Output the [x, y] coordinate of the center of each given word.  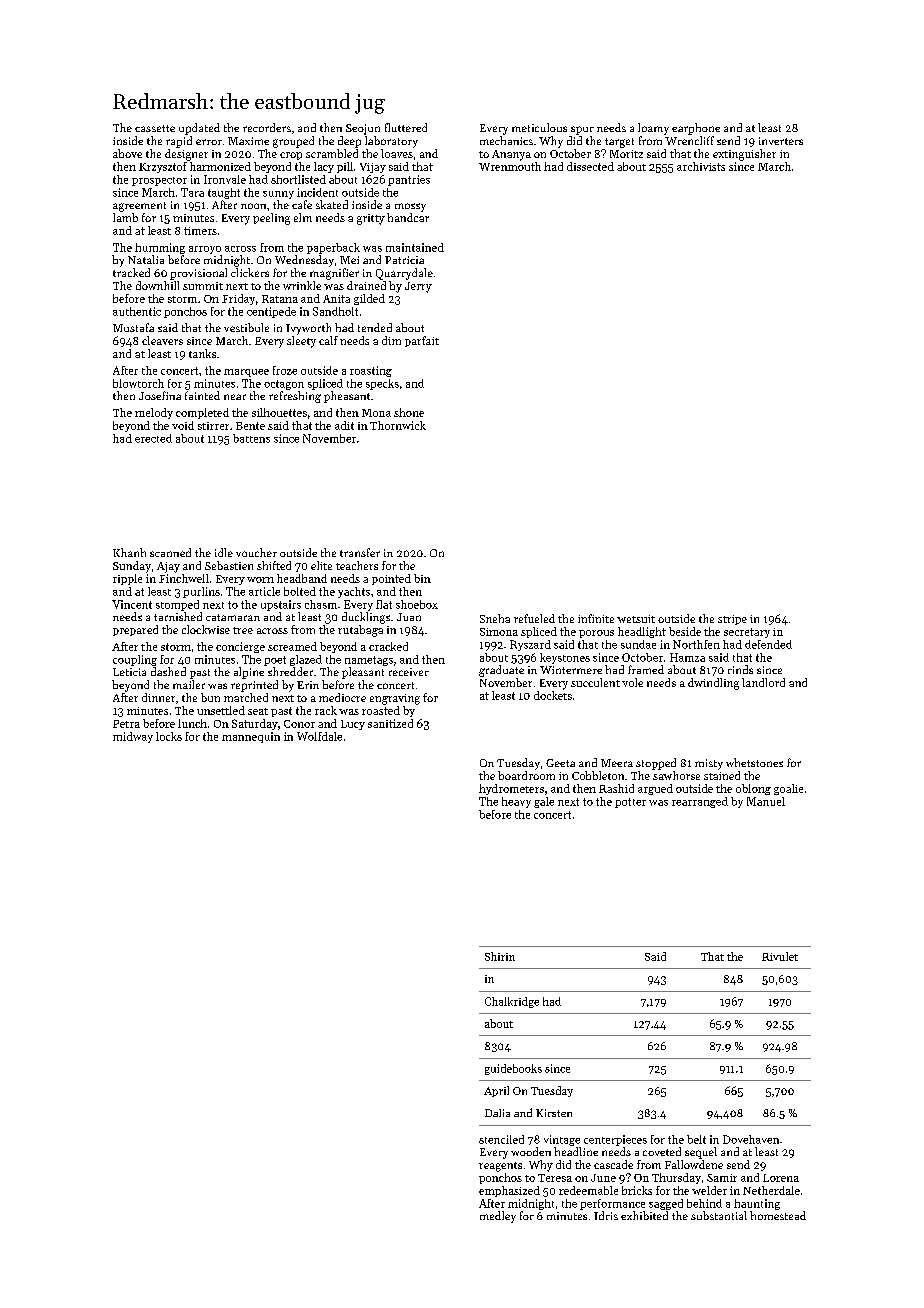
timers [200, 231]
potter [630, 803]
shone [409, 412]
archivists [701, 166]
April [496, 1091]
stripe [732, 620]
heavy [516, 802]
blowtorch [138, 383]
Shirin [500, 956]
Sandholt [335, 311]
